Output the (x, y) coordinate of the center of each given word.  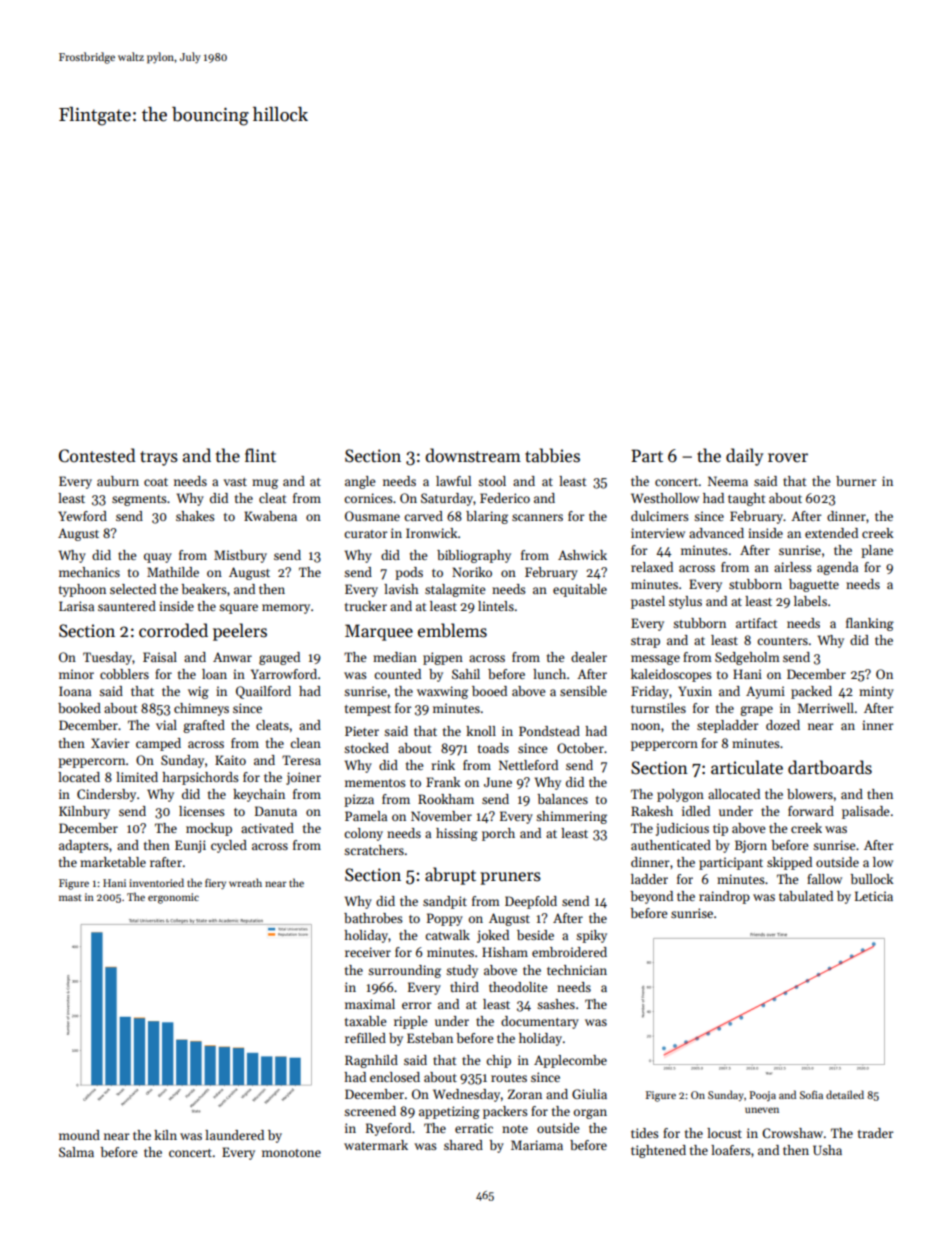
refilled (365, 1038)
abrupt (450, 876)
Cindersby (106, 795)
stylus (685, 602)
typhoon (82, 590)
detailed (845, 1094)
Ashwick (582, 555)
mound (79, 1135)
